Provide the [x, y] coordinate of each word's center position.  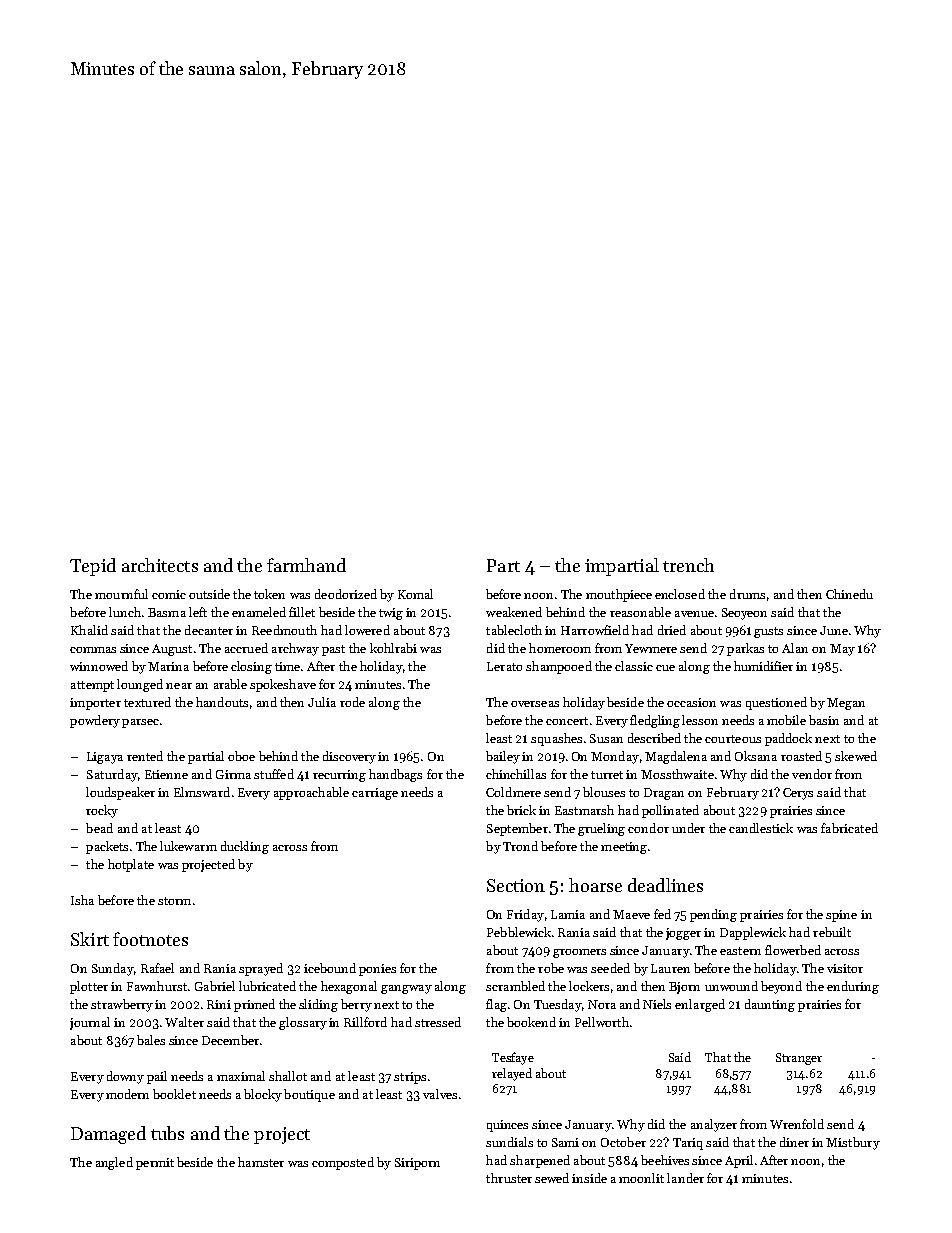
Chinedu [849, 594]
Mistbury [853, 1143]
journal [90, 1023]
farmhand [306, 565]
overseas [535, 704]
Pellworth [602, 1022]
